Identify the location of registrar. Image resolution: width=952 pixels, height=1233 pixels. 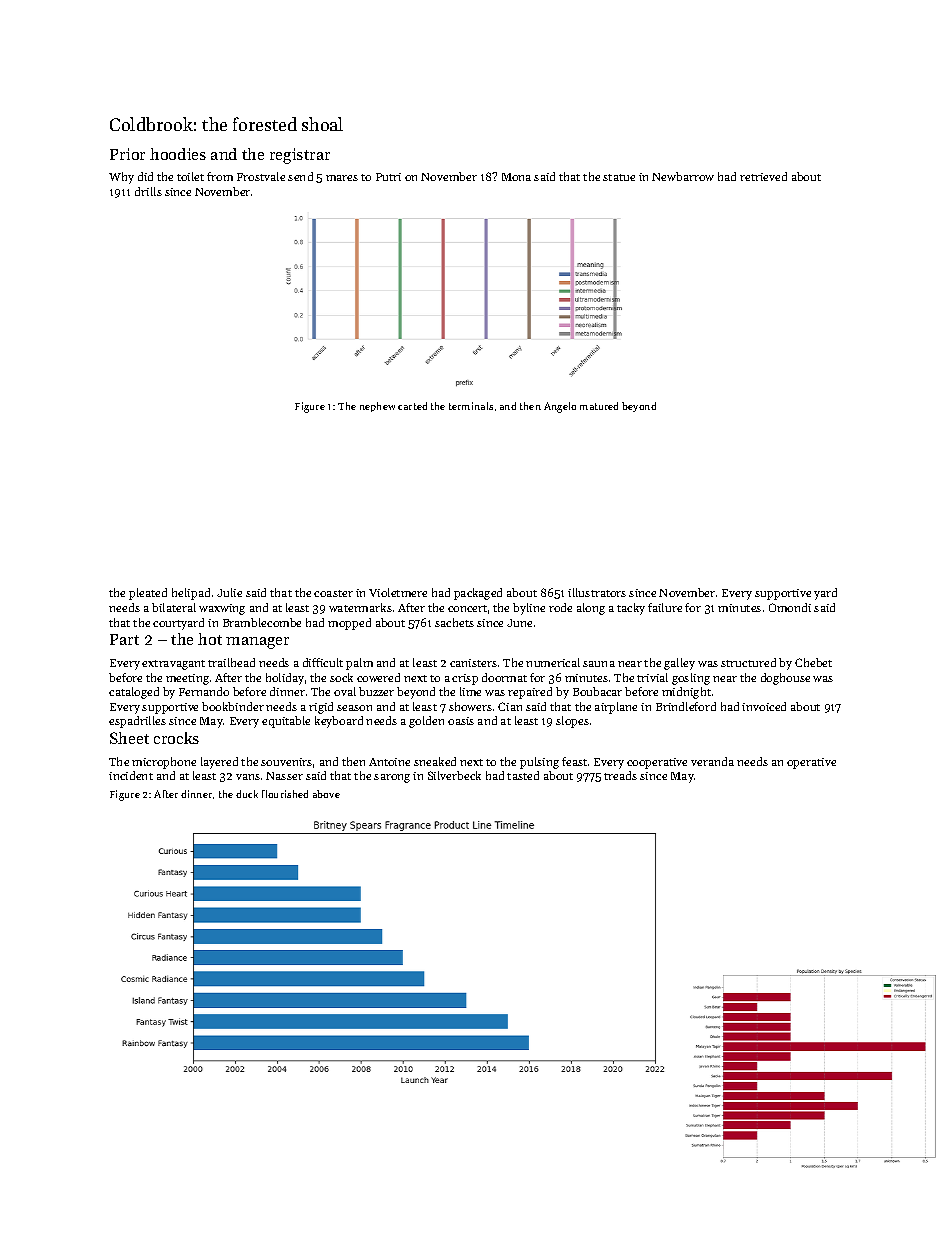
(300, 156).
